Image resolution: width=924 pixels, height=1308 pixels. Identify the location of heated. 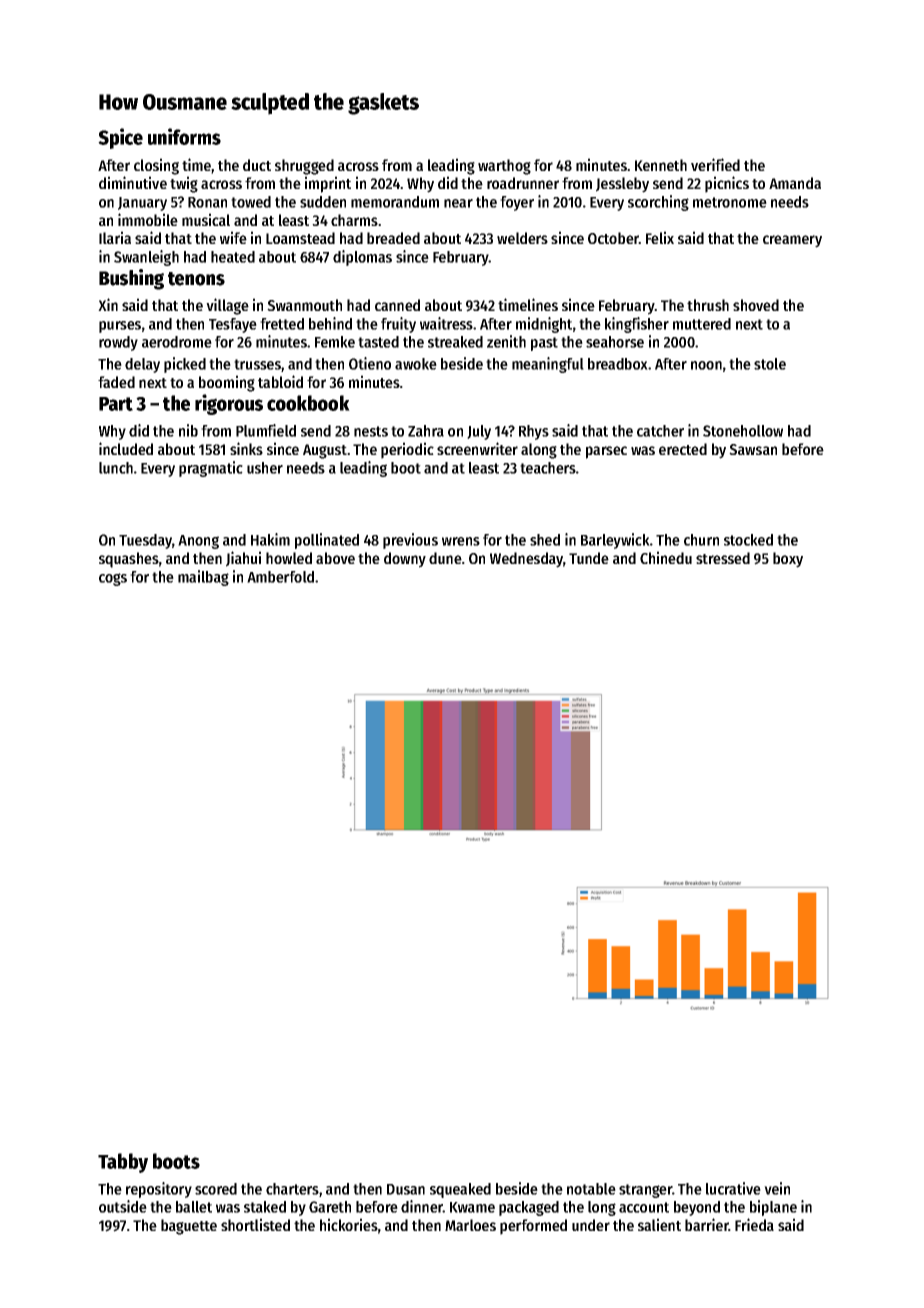
(233, 257).
